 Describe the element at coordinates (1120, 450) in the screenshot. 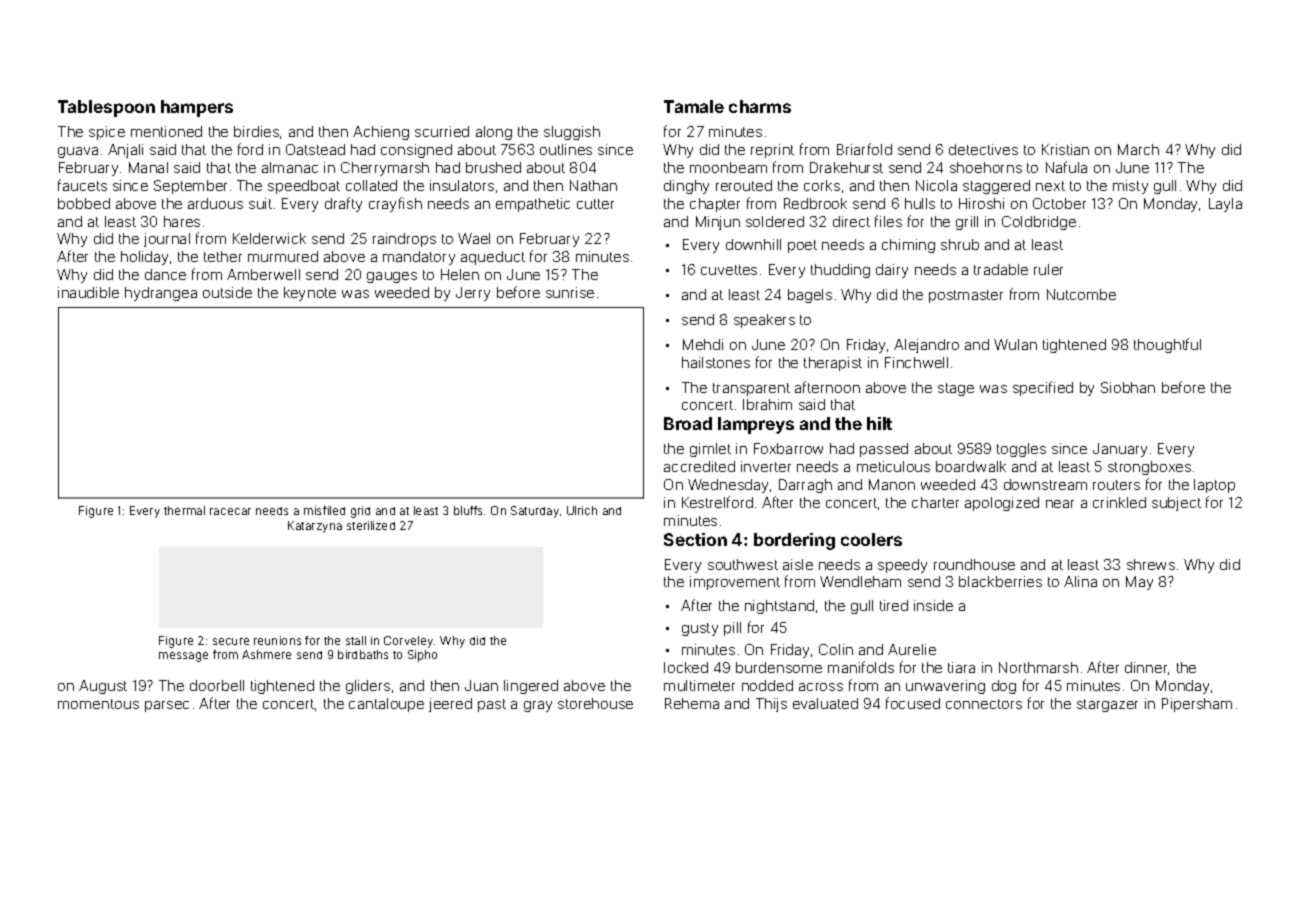

I see `January` at that location.
